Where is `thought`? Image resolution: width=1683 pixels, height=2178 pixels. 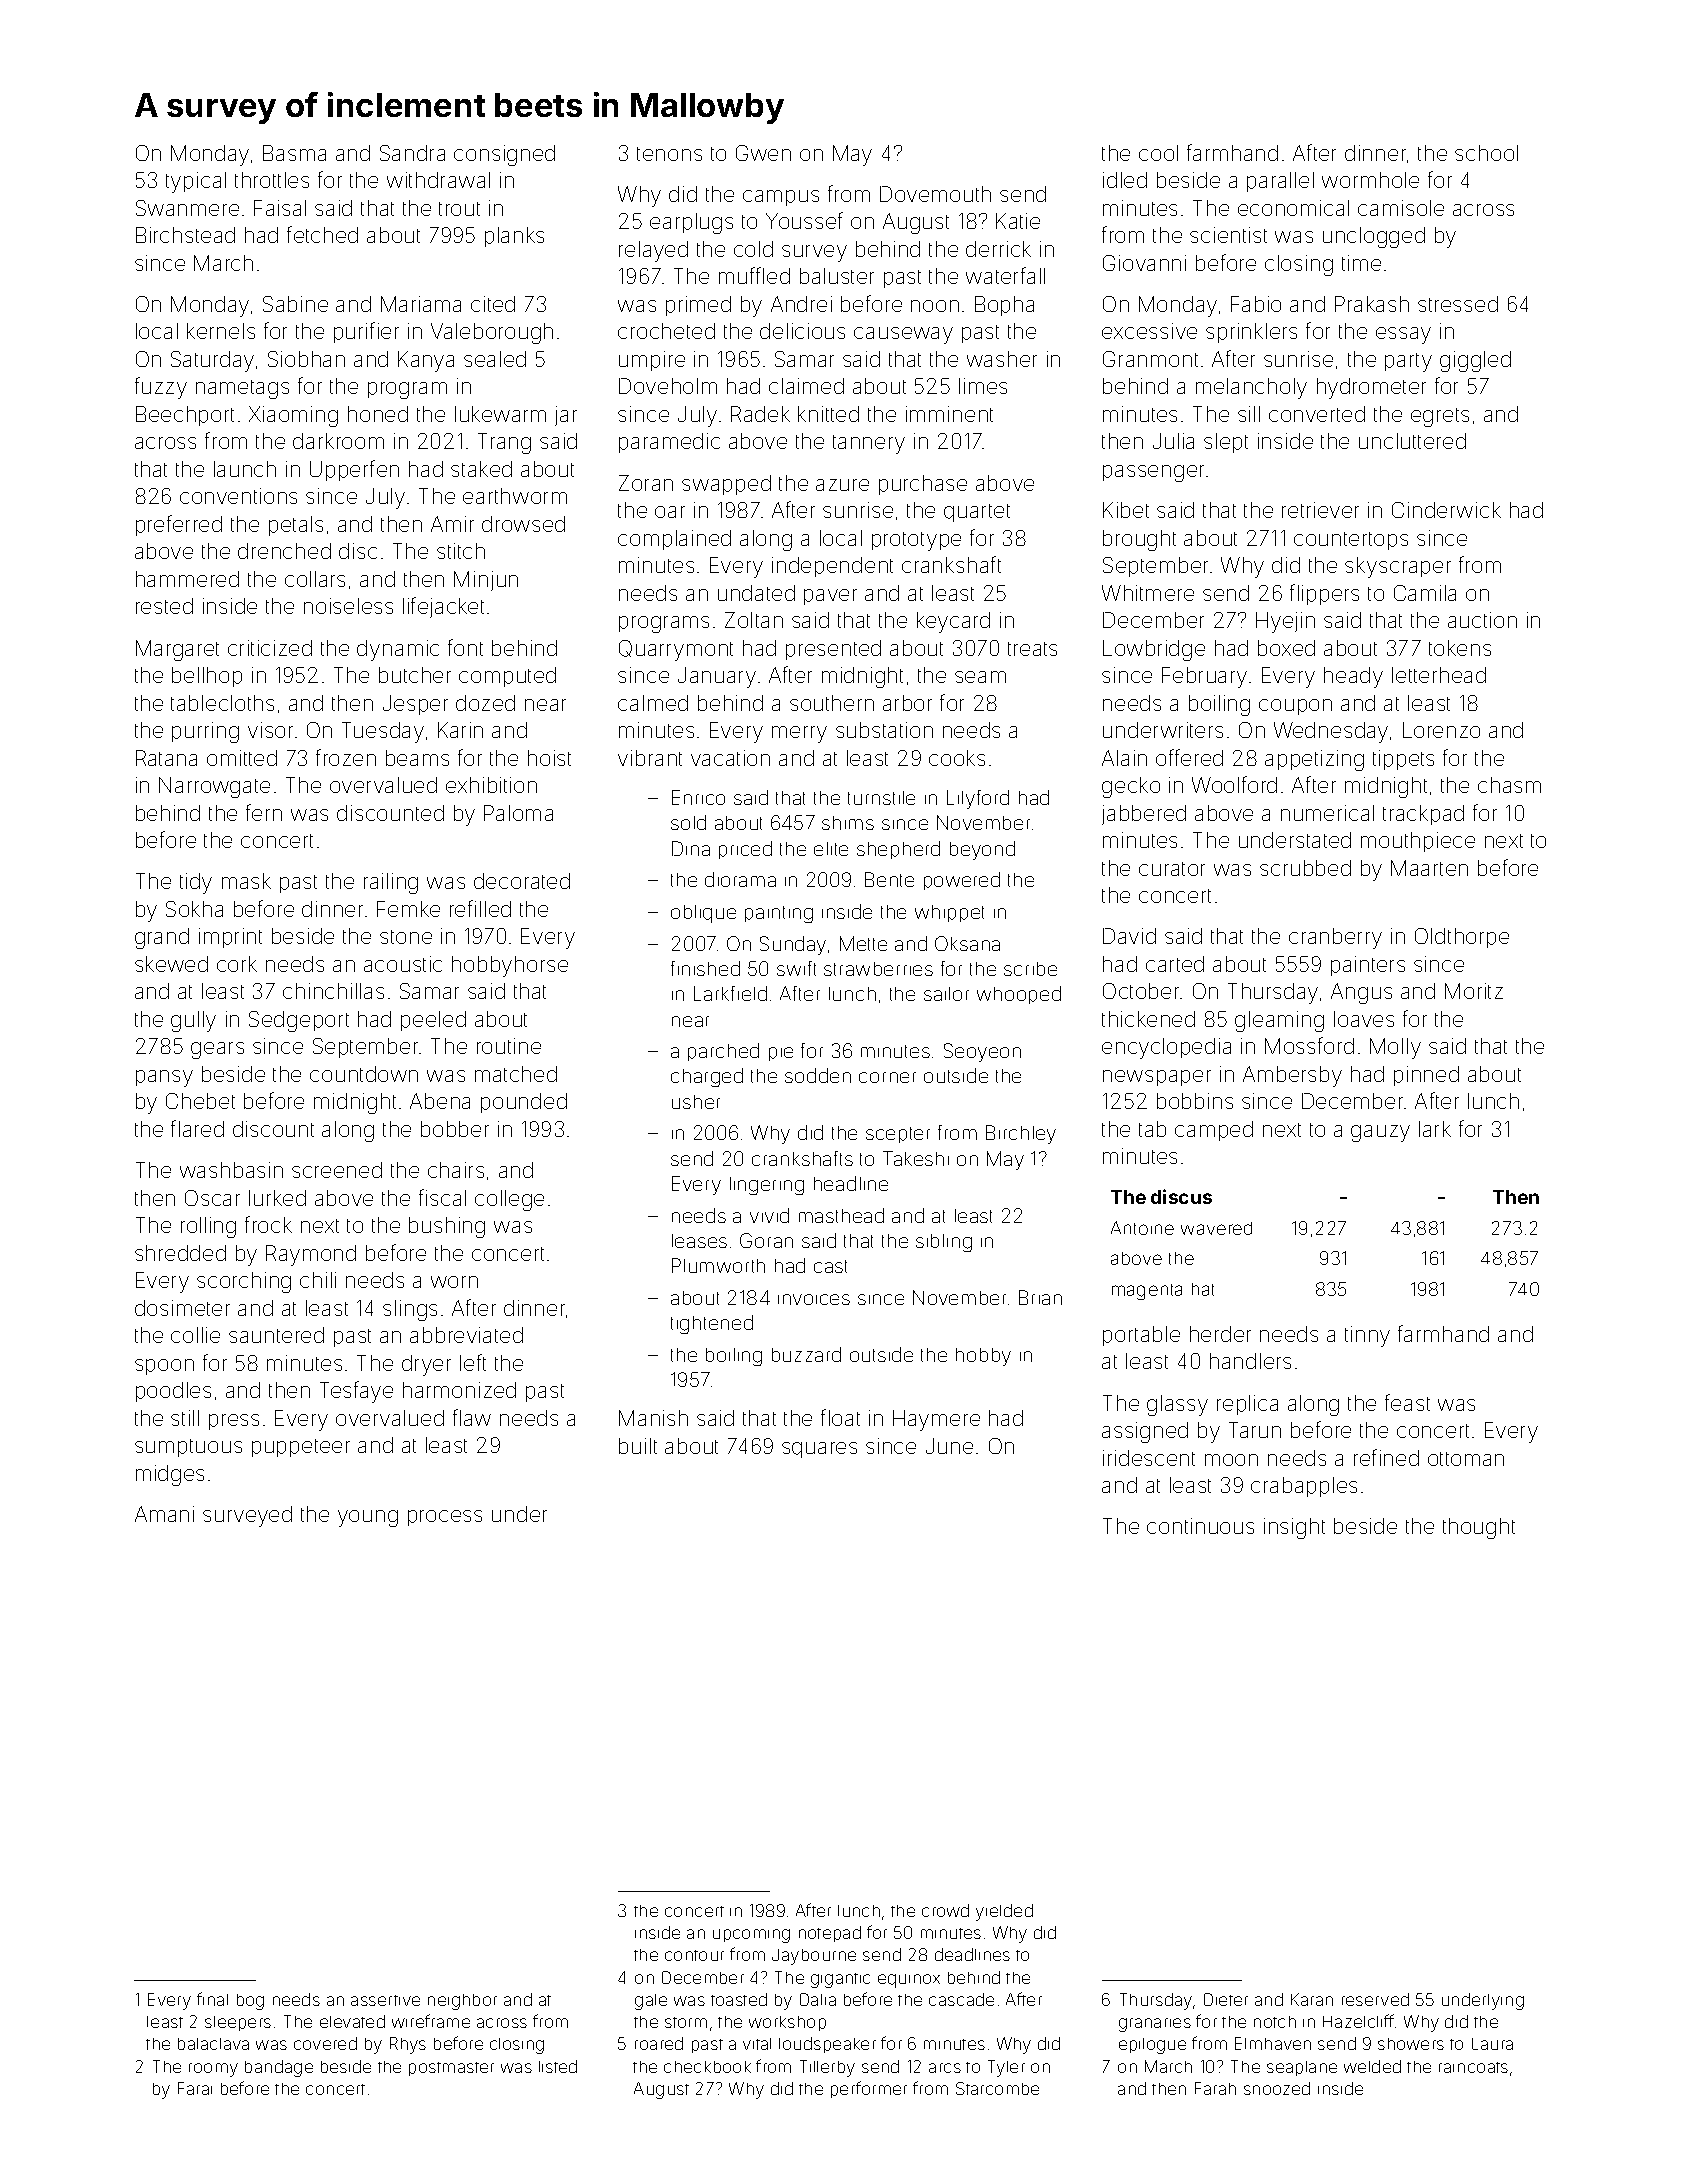 thought is located at coordinates (1479, 1528).
